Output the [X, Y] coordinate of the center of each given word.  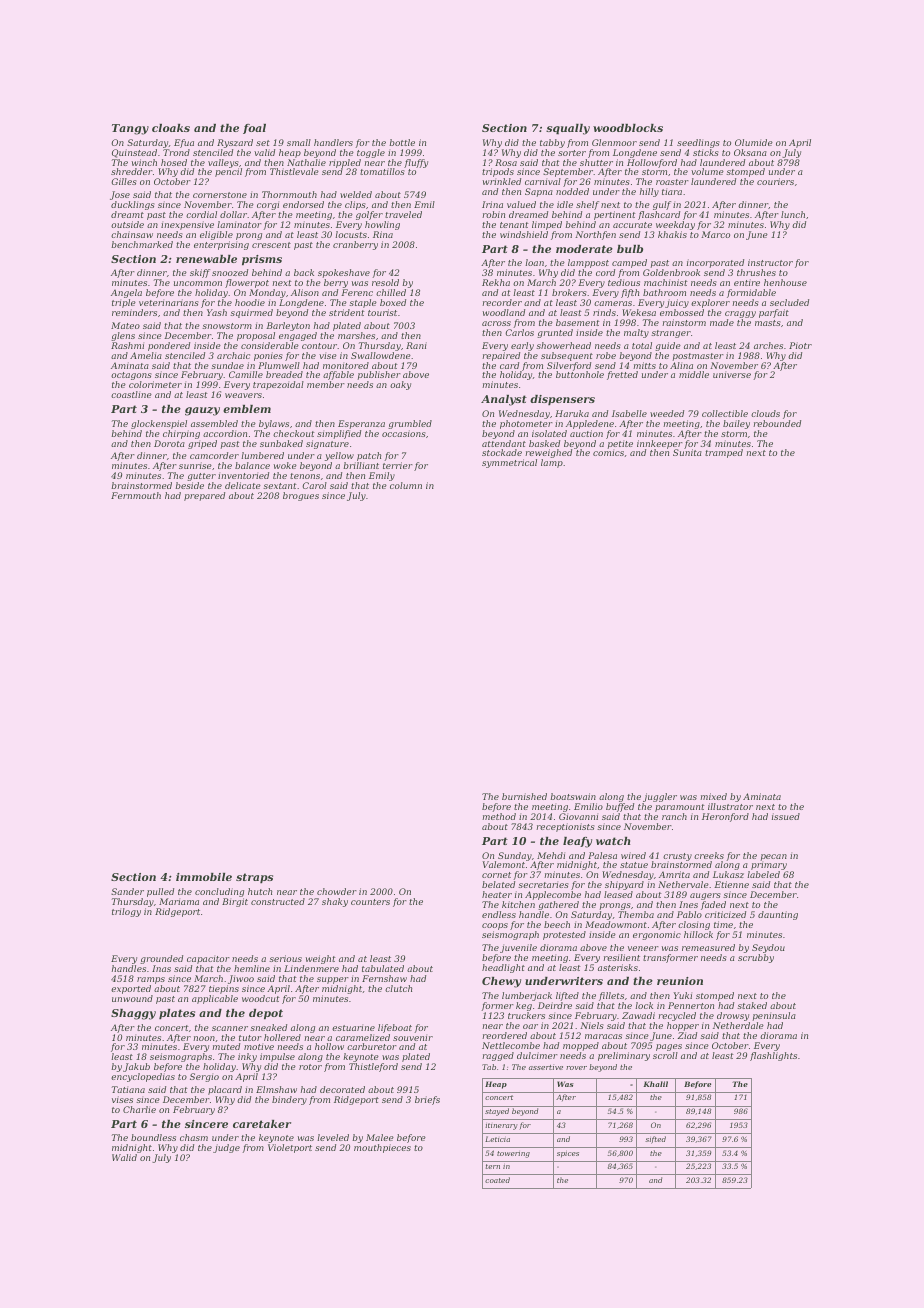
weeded [667, 413]
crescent [271, 245]
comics [608, 453]
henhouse [785, 282]
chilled [391, 292]
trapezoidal [278, 385]
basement [578, 322]
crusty [677, 857]
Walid [124, 1157]
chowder [337, 891]
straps [254, 878]
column [406, 485]
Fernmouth [136, 495]
